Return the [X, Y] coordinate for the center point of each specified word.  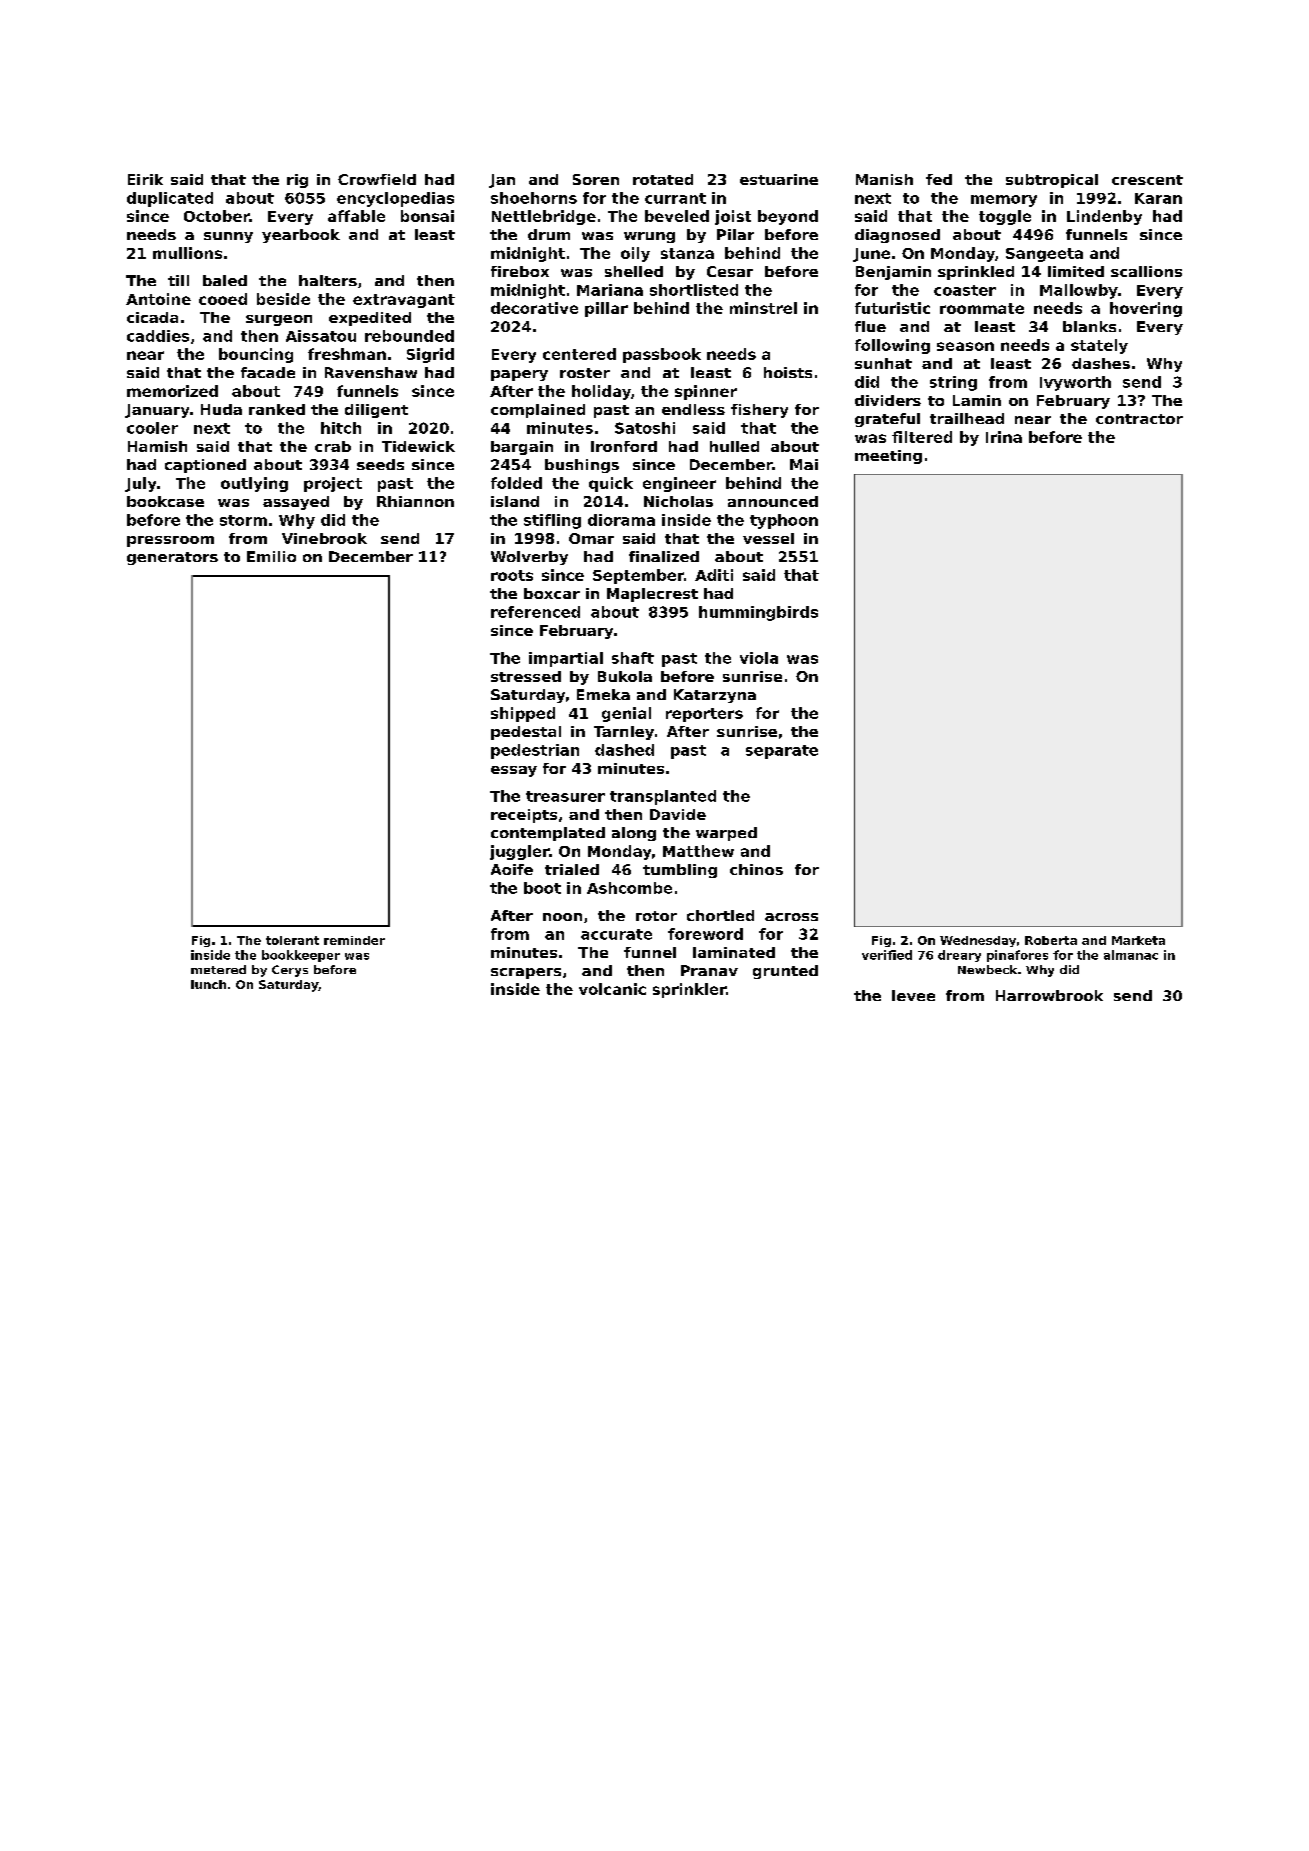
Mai [804, 464]
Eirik [145, 179]
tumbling [680, 871]
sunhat [883, 363]
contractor [1139, 419]
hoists [788, 372]
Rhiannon [415, 501]
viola [759, 658]
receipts [524, 816]
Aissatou [321, 336]
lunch [208, 984]
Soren [596, 179]
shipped [523, 714]
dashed [624, 750]
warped [726, 834]
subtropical [1052, 181]
